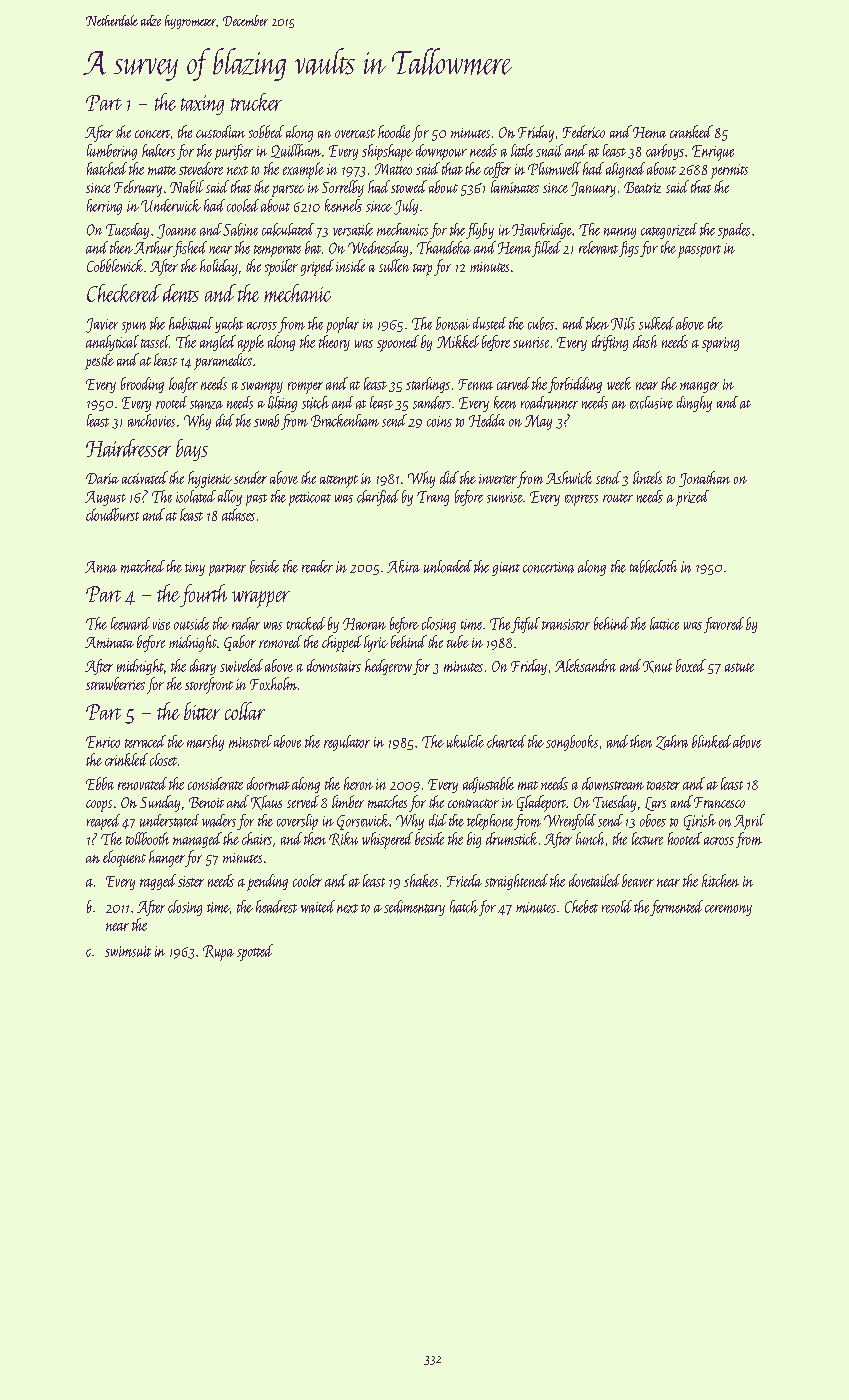 The image size is (849, 1400). What do you see at coordinates (104, 207) in the screenshot?
I see `herring` at bounding box center [104, 207].
